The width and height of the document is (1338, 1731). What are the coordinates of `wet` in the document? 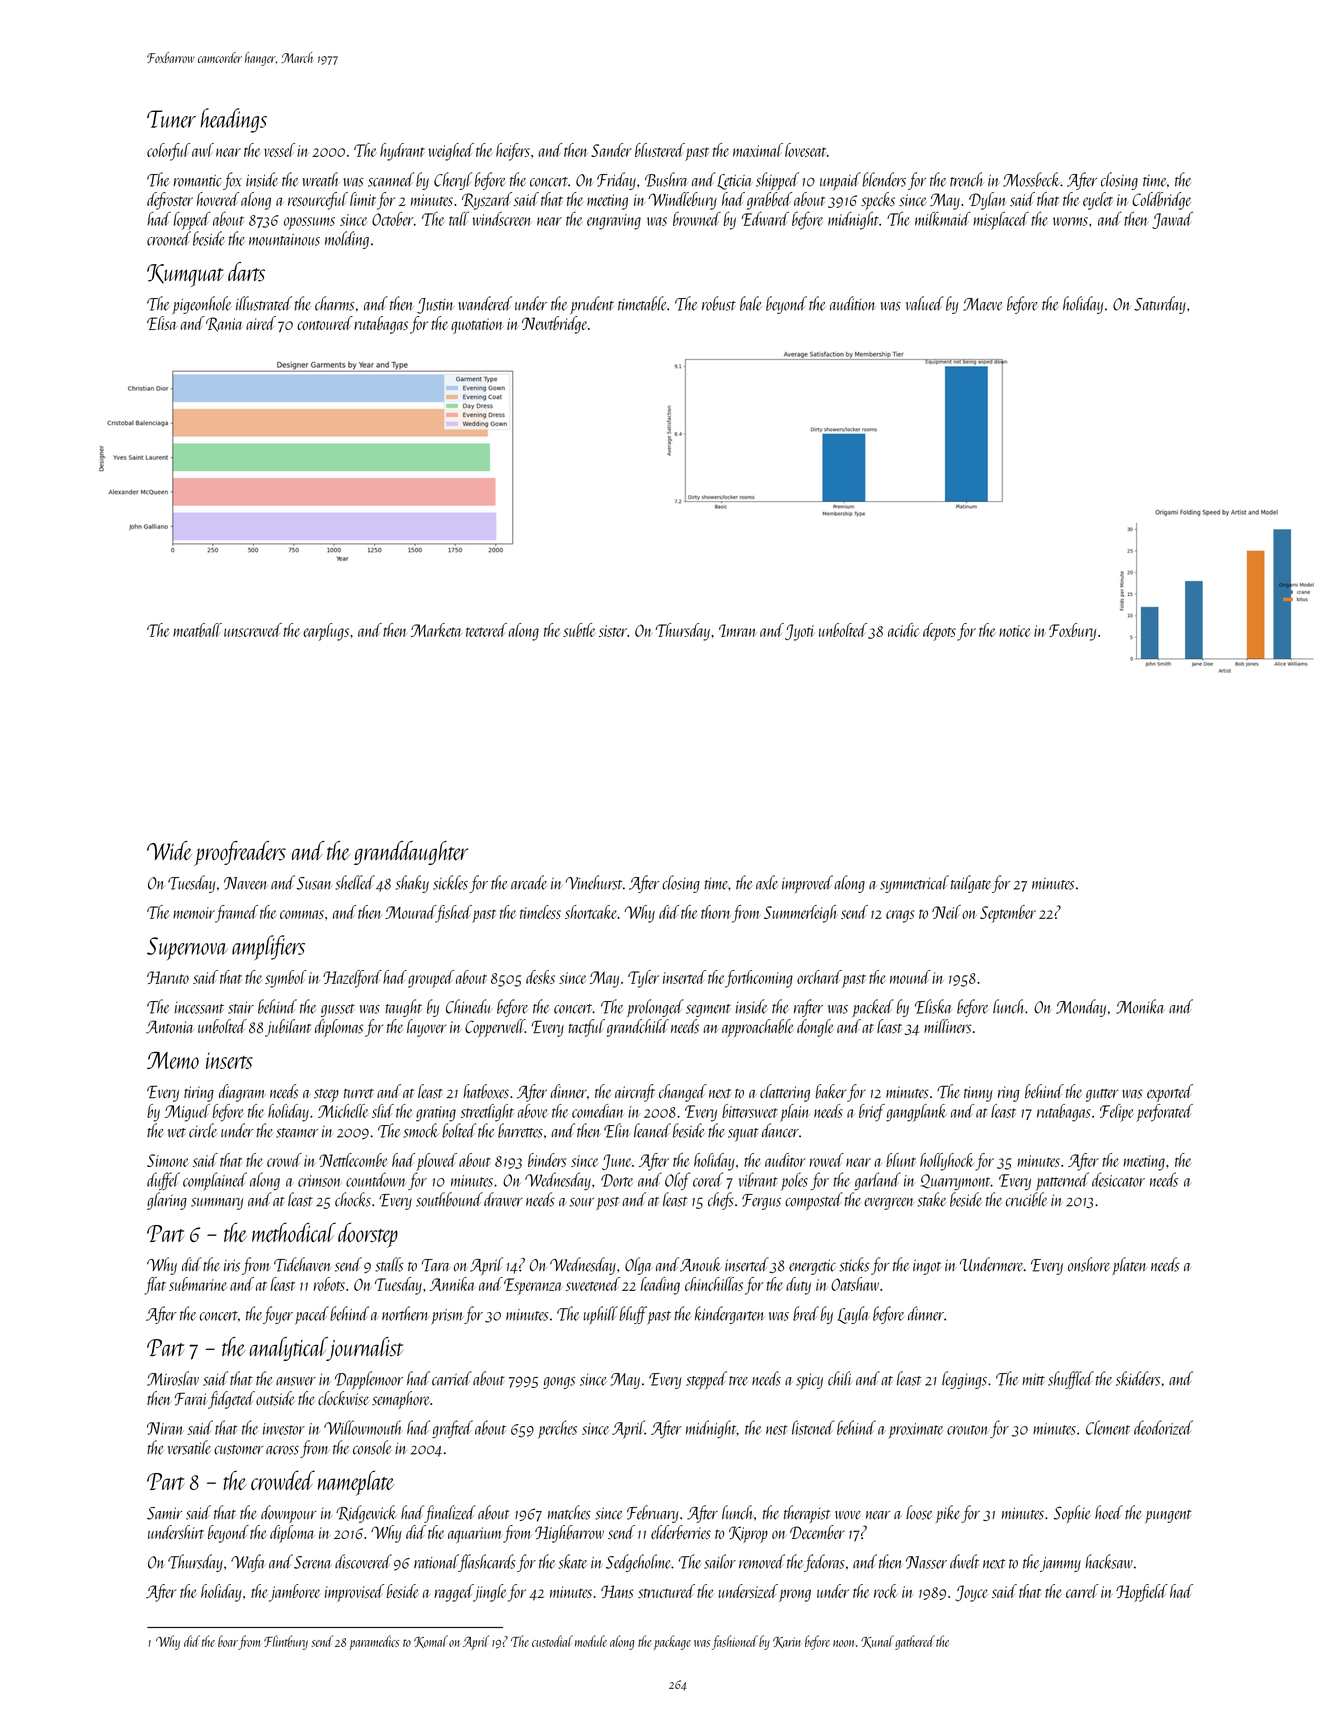 It's located at (177, 1133).
